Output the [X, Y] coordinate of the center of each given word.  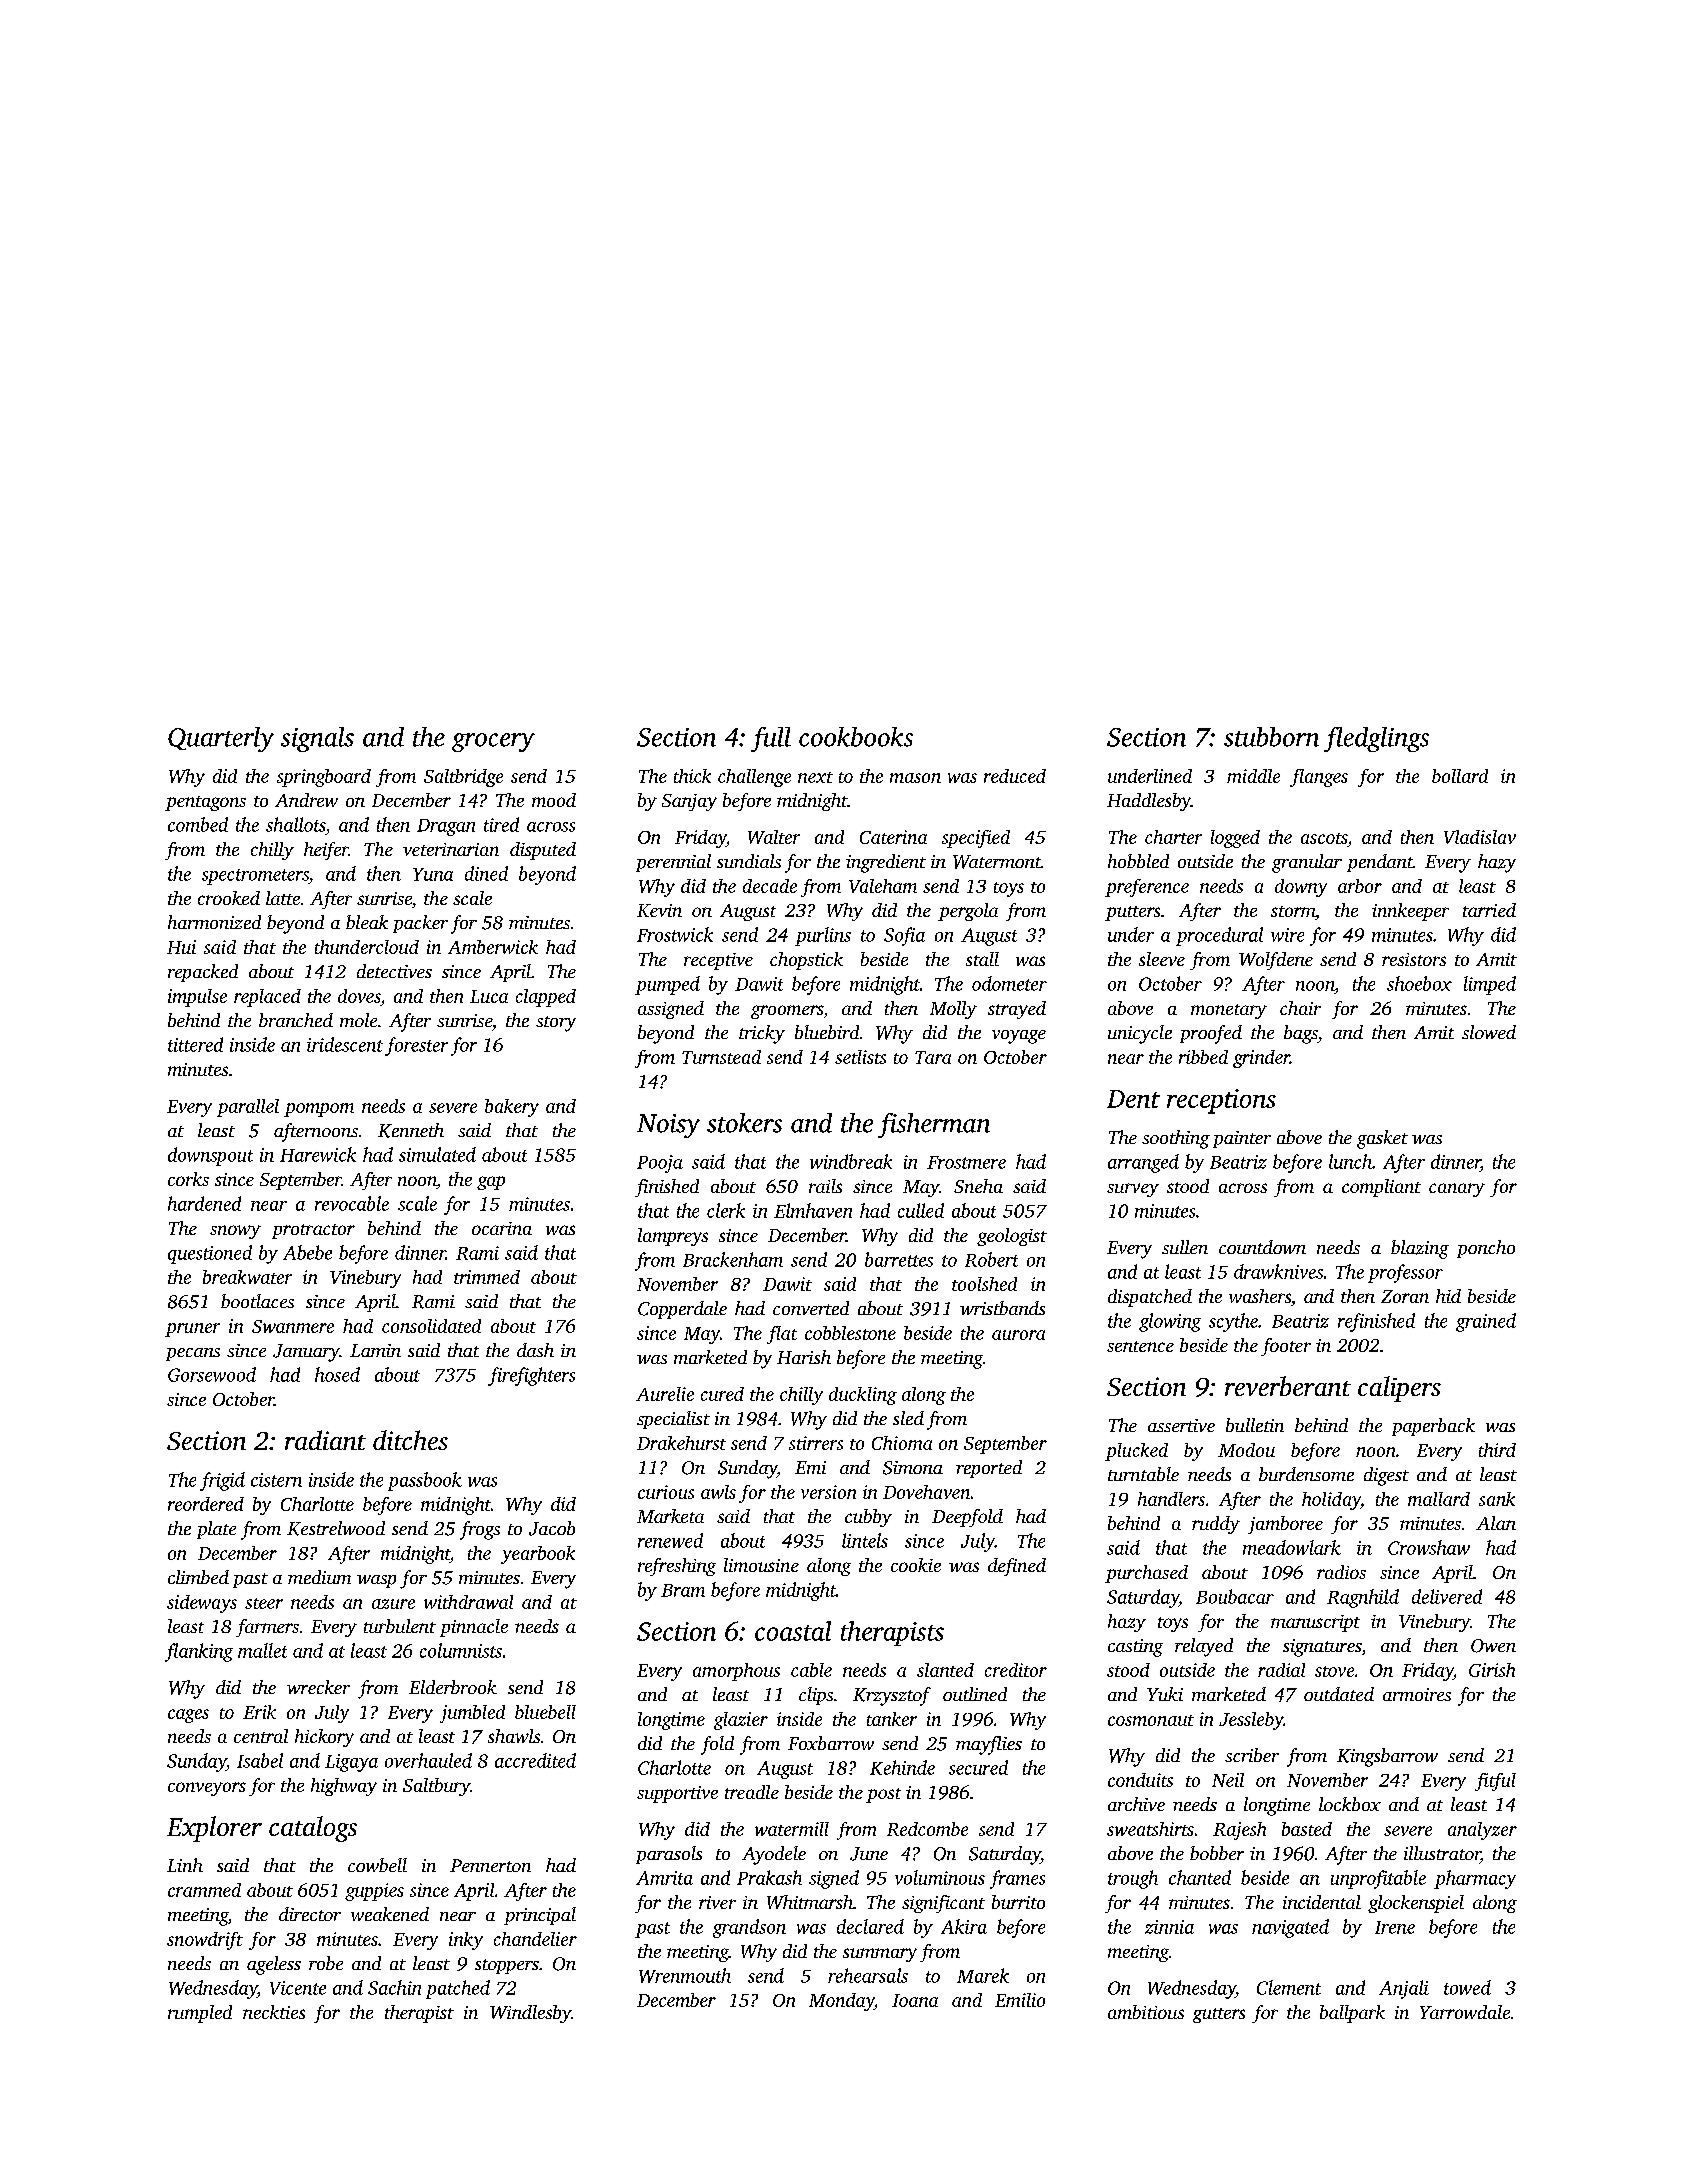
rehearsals [868, 1975]
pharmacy [1475, 1879]
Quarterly [221, 739]
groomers [787, 1012]
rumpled [200, 2014]
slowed [1489, 1032]
